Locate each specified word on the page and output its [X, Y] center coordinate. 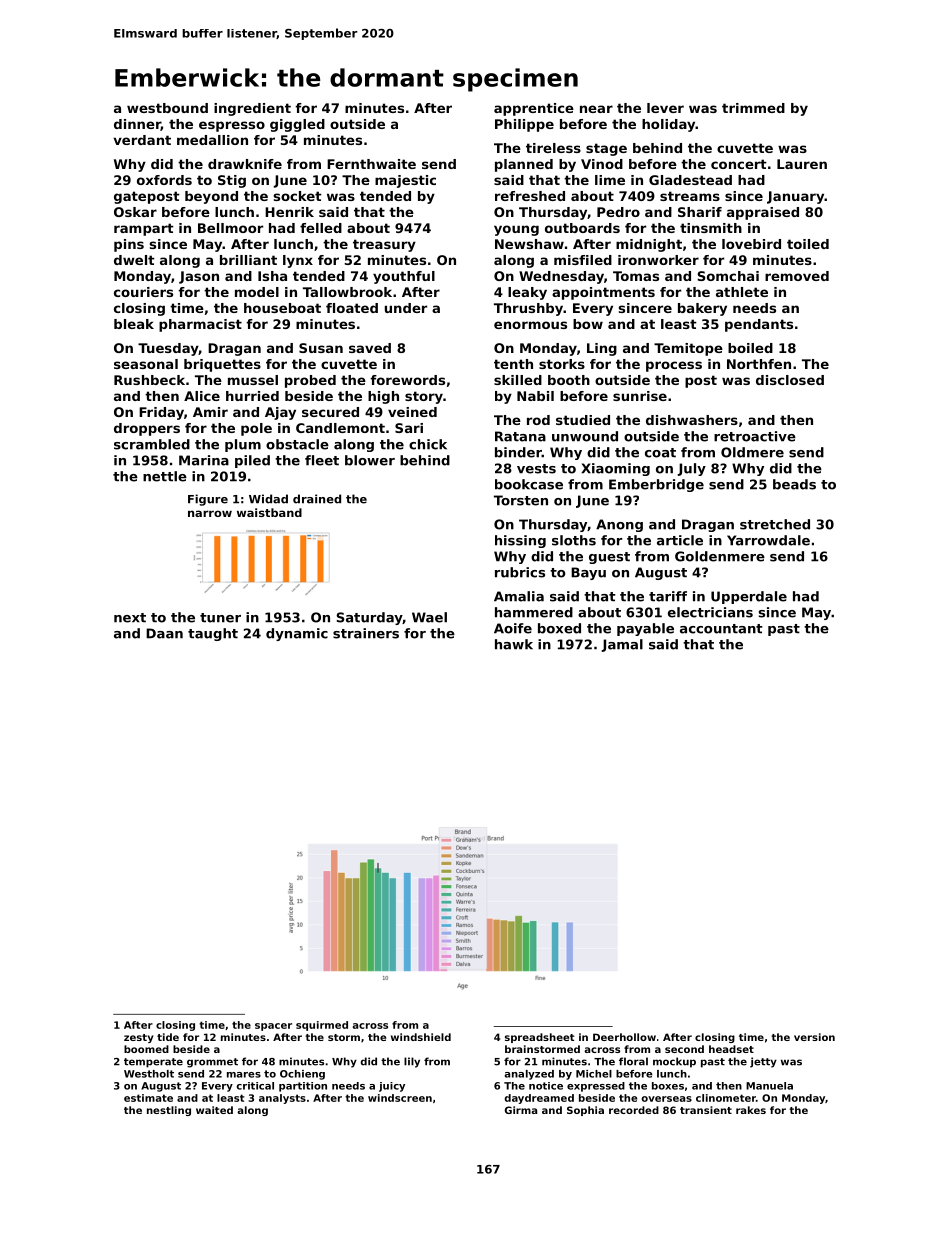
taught [213, 634]
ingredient [252, 109]
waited [214, 1110]
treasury [384, 245]
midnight [649, 245]
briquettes [222, 365]
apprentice [534, 109]
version [814, 1037]
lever [665, 108]
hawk [514, 644]
